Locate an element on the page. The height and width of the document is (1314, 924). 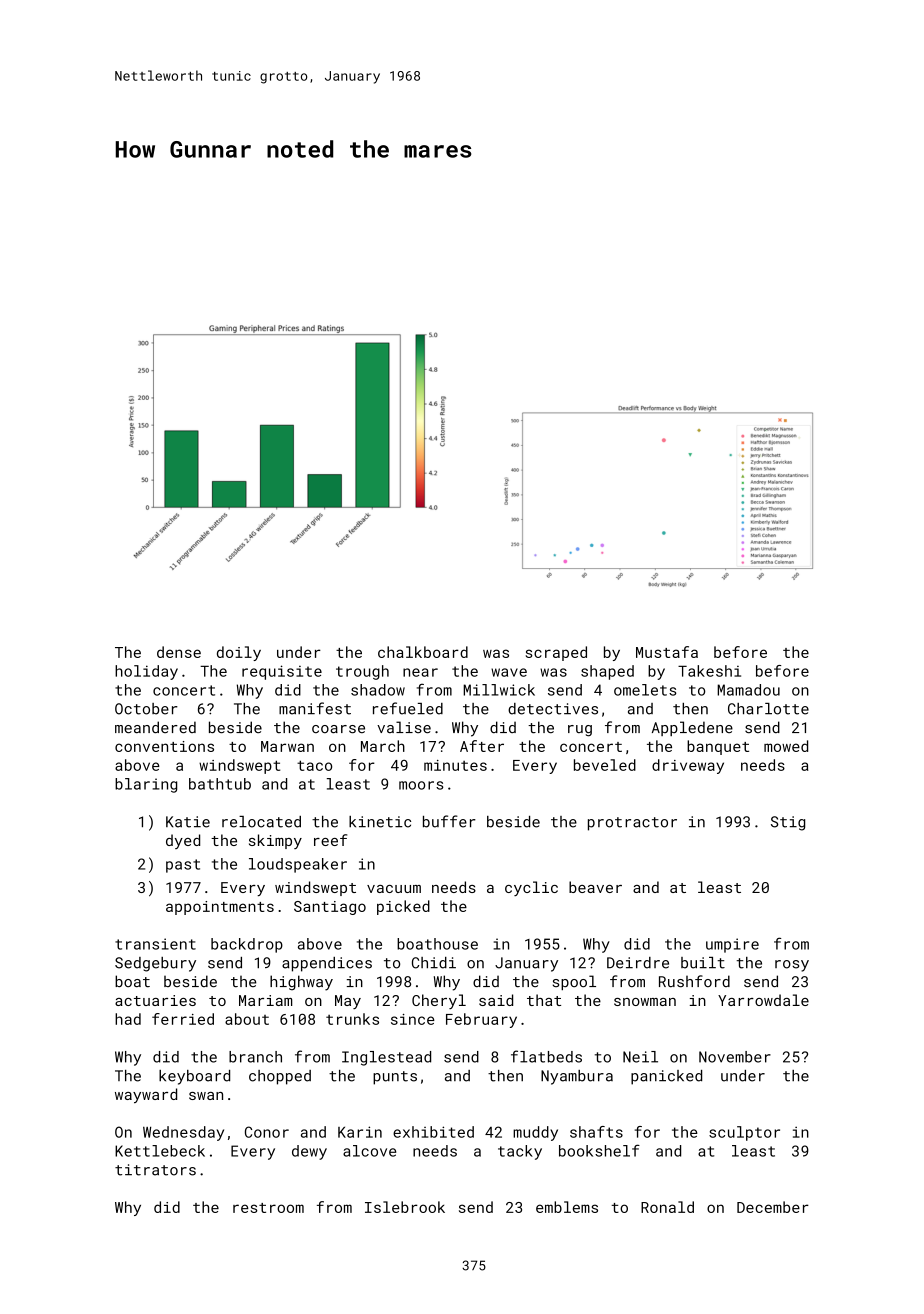
titrators is located at coordinates (155, 1170).
